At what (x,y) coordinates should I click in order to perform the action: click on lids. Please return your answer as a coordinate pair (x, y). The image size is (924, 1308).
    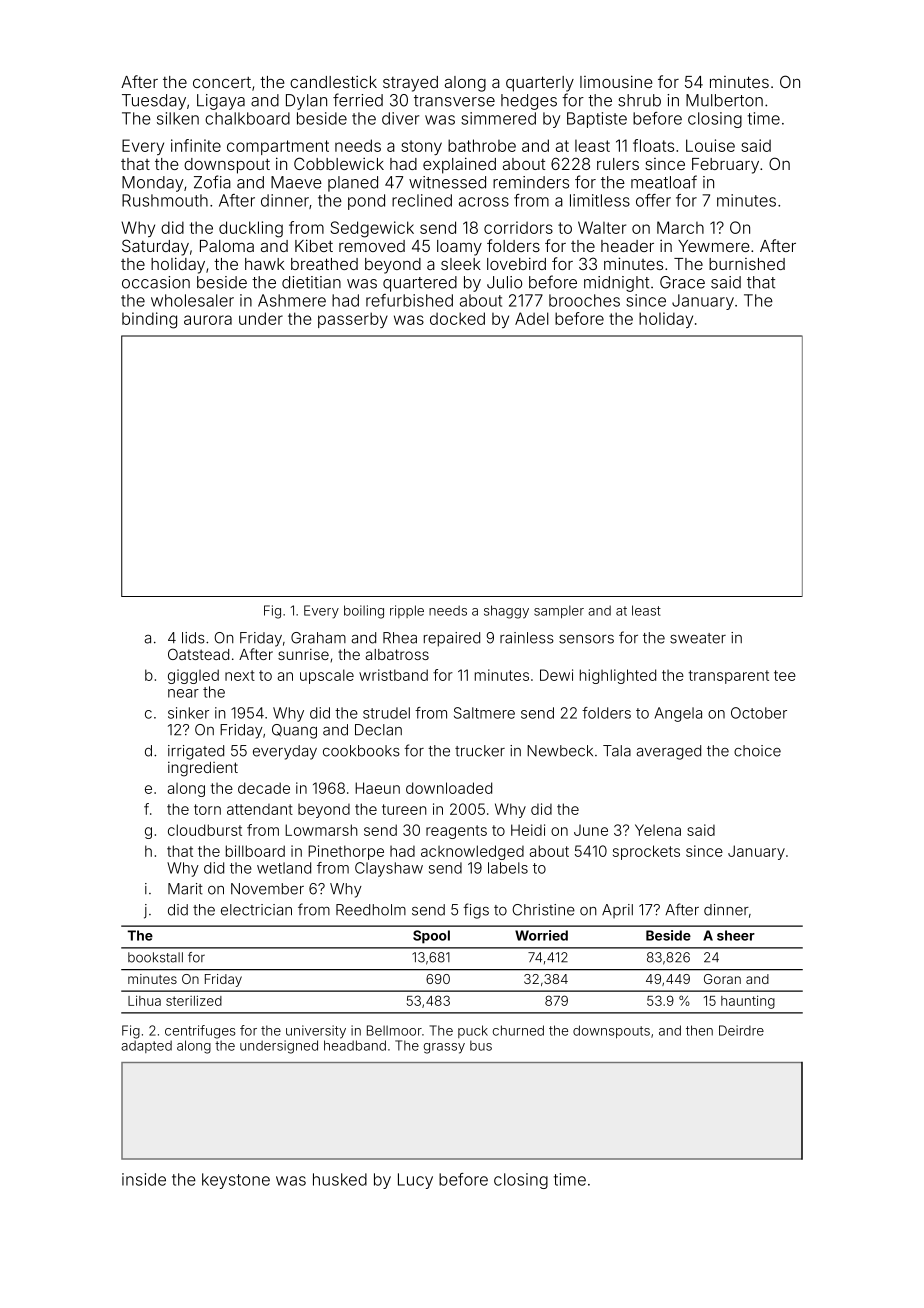
    Looking at the image, I should click on (193, 638).
